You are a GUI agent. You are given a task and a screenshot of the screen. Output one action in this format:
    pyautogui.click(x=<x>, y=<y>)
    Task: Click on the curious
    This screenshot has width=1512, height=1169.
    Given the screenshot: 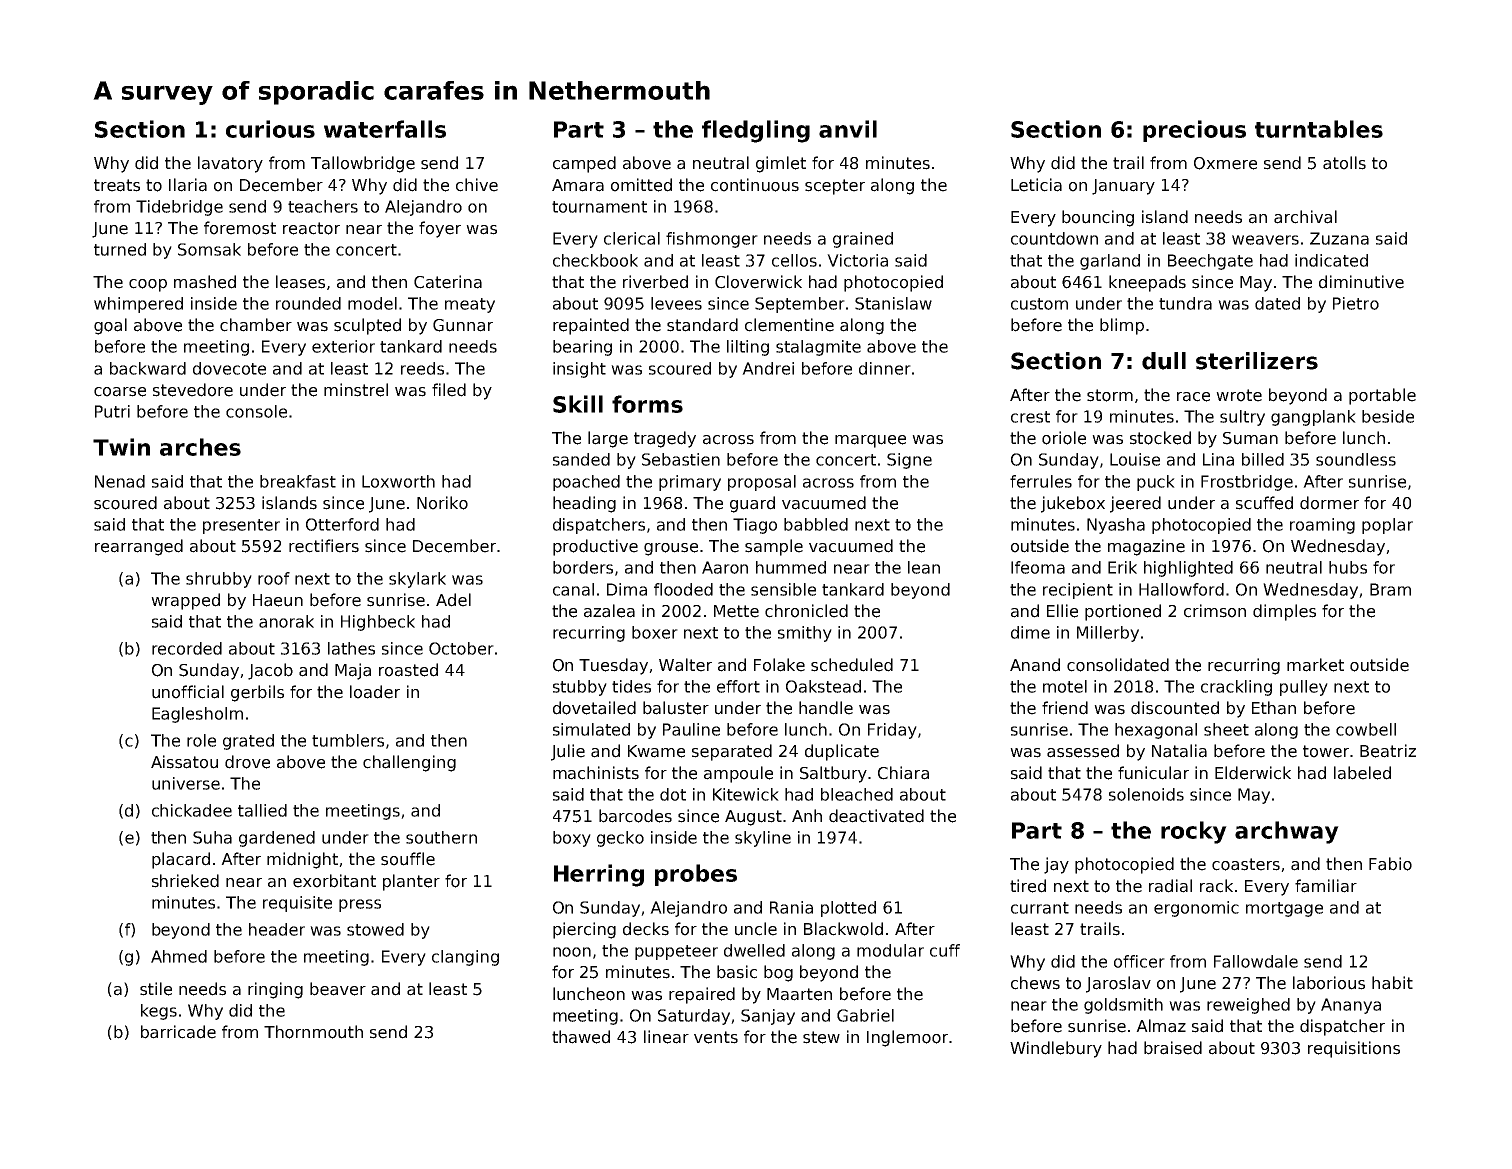 What is the action you would take?
    pyautogui.click(x=270, y=129)
